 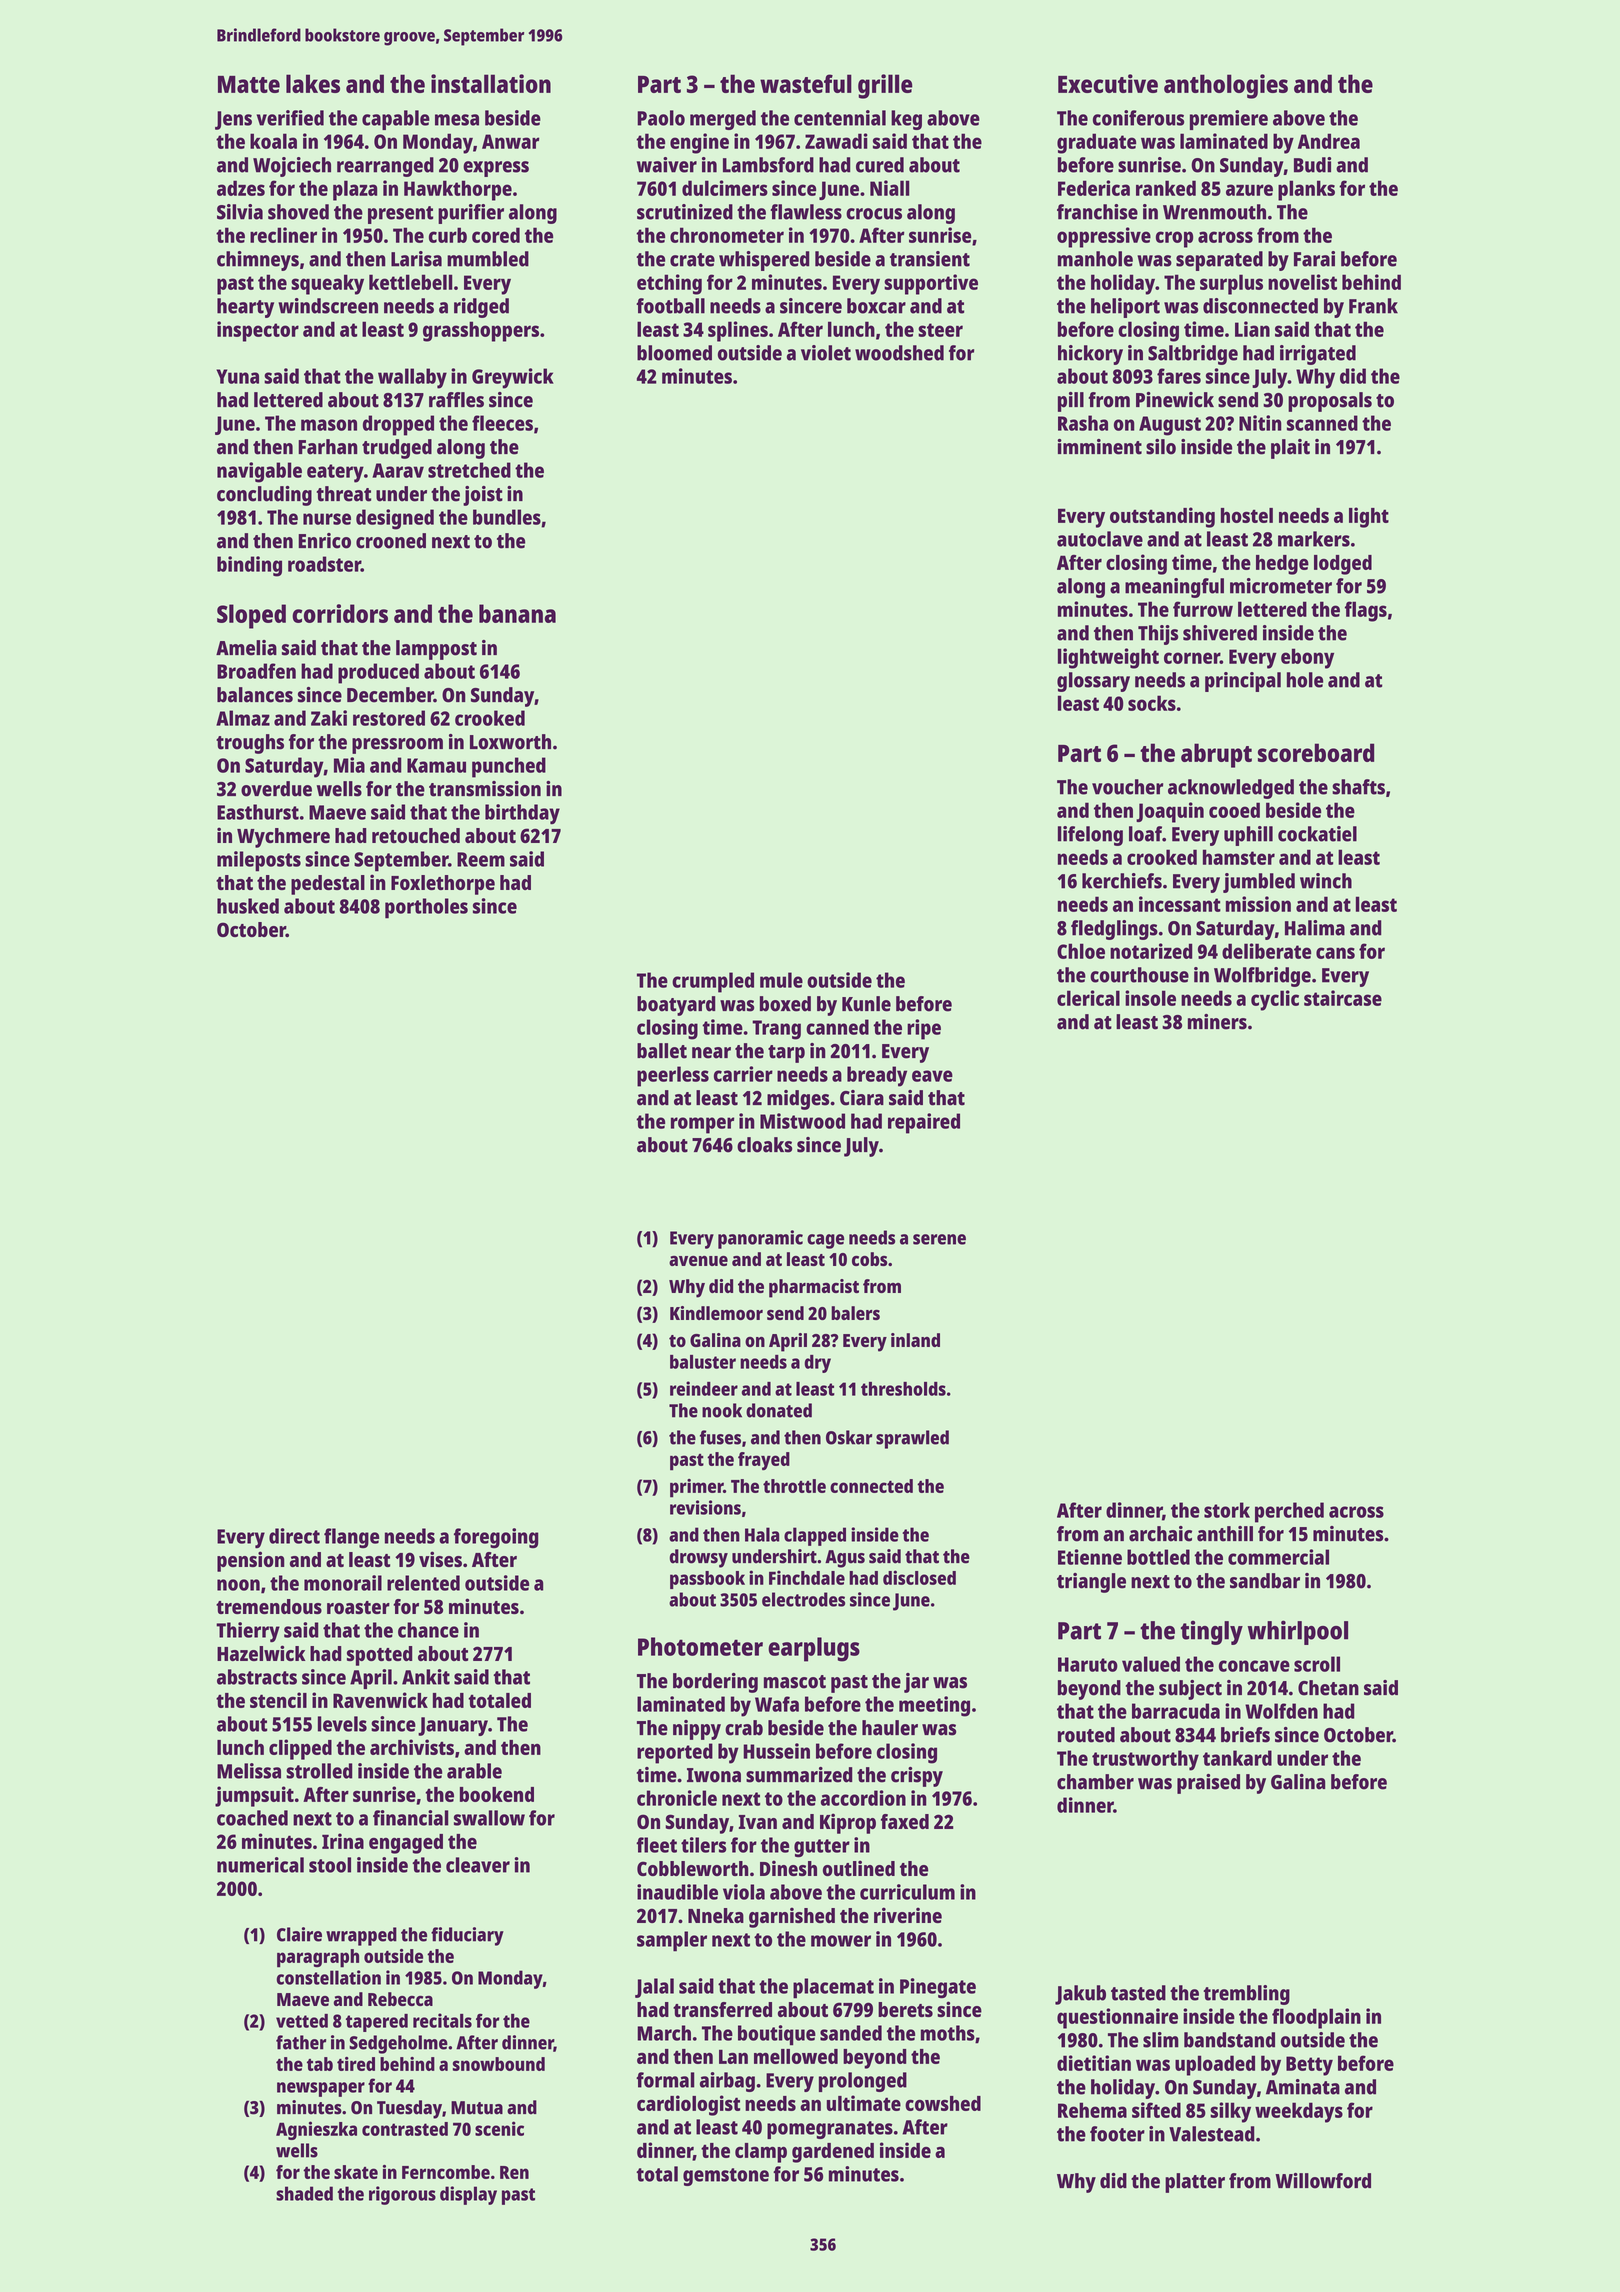 What do you see at coordinates (481, 859) in the document?
I see `Reem` at bounding box center [481, 859].
